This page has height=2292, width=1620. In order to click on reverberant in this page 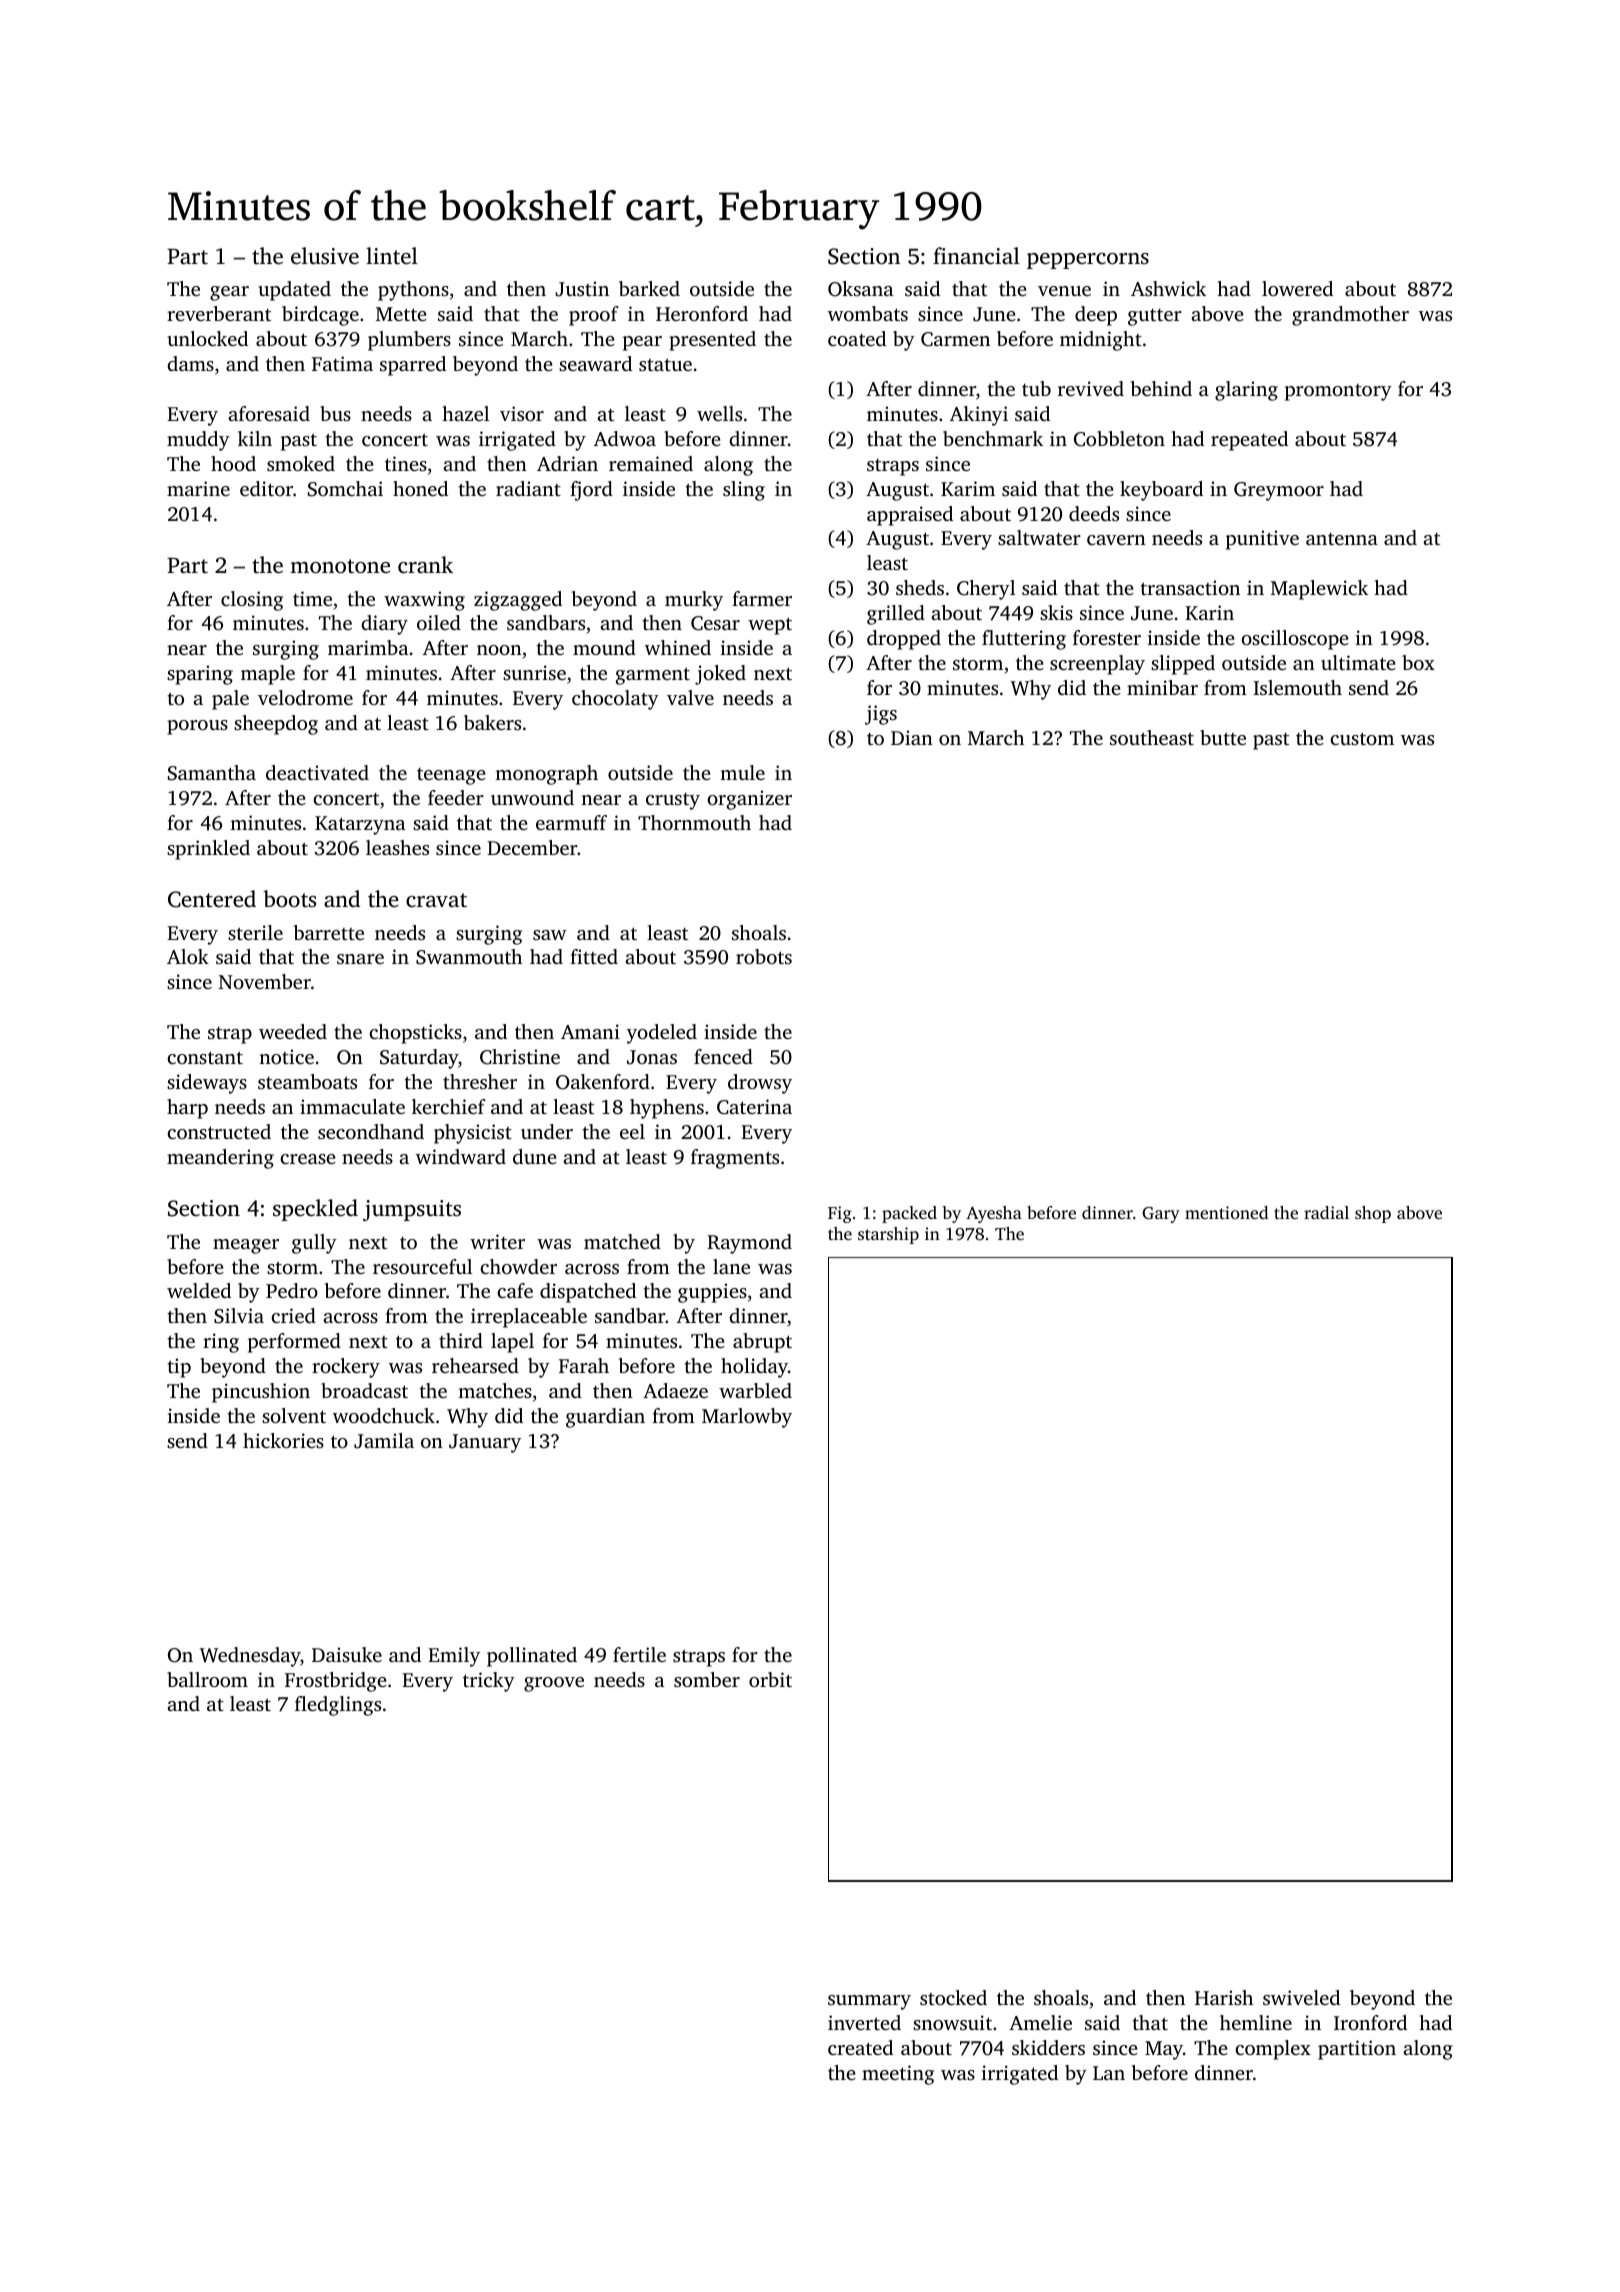, I will do `click(219, 313)`.
